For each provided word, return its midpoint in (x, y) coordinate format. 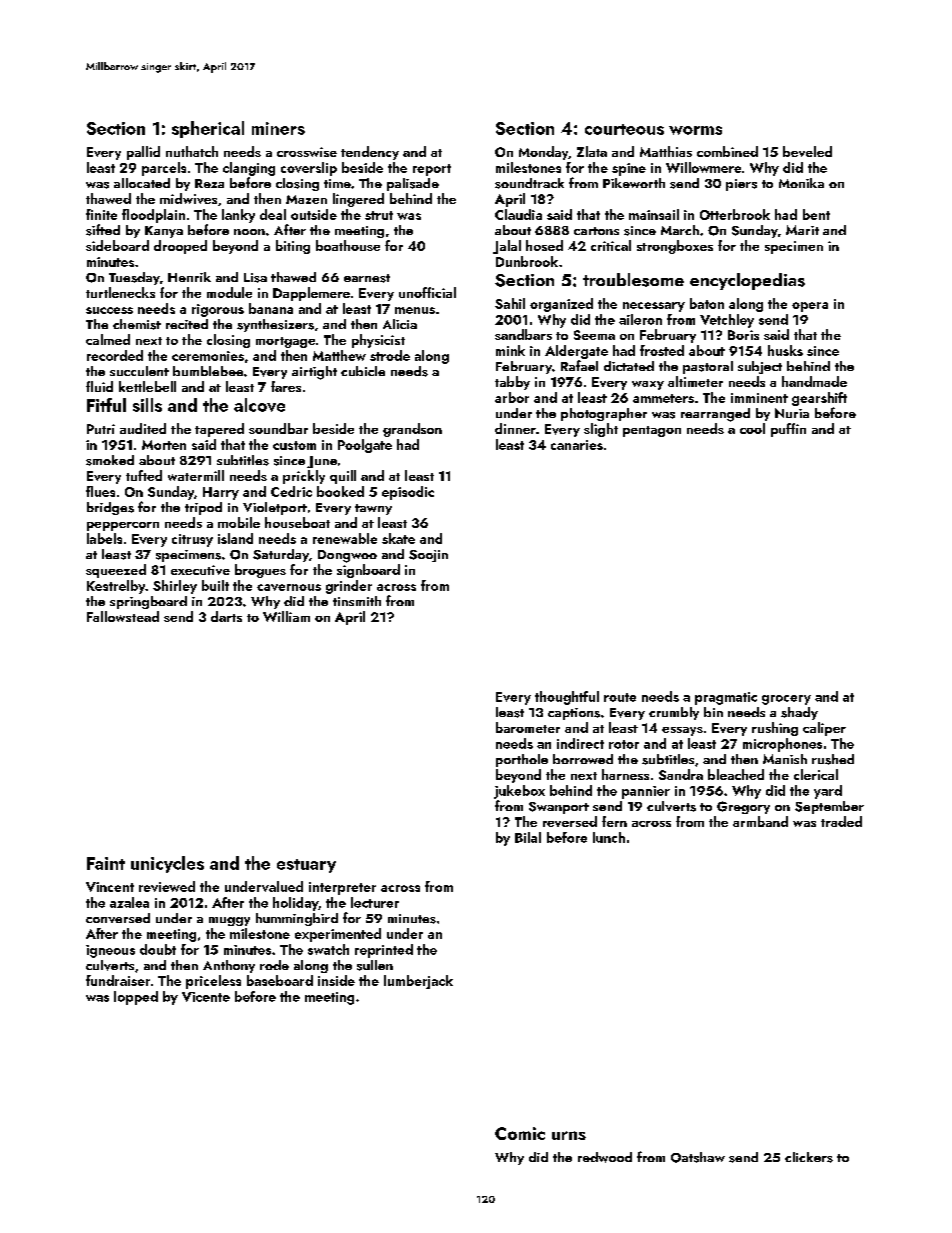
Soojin (428, 556)
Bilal (528, 837)
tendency (370, 153)
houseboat (297, 522)
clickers (809, 1157)
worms (695, 130)
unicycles (167, 864)
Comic (520, 1133)
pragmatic (726, 698)
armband (760, 821)
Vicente (206, 997)
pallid (143, 153)
